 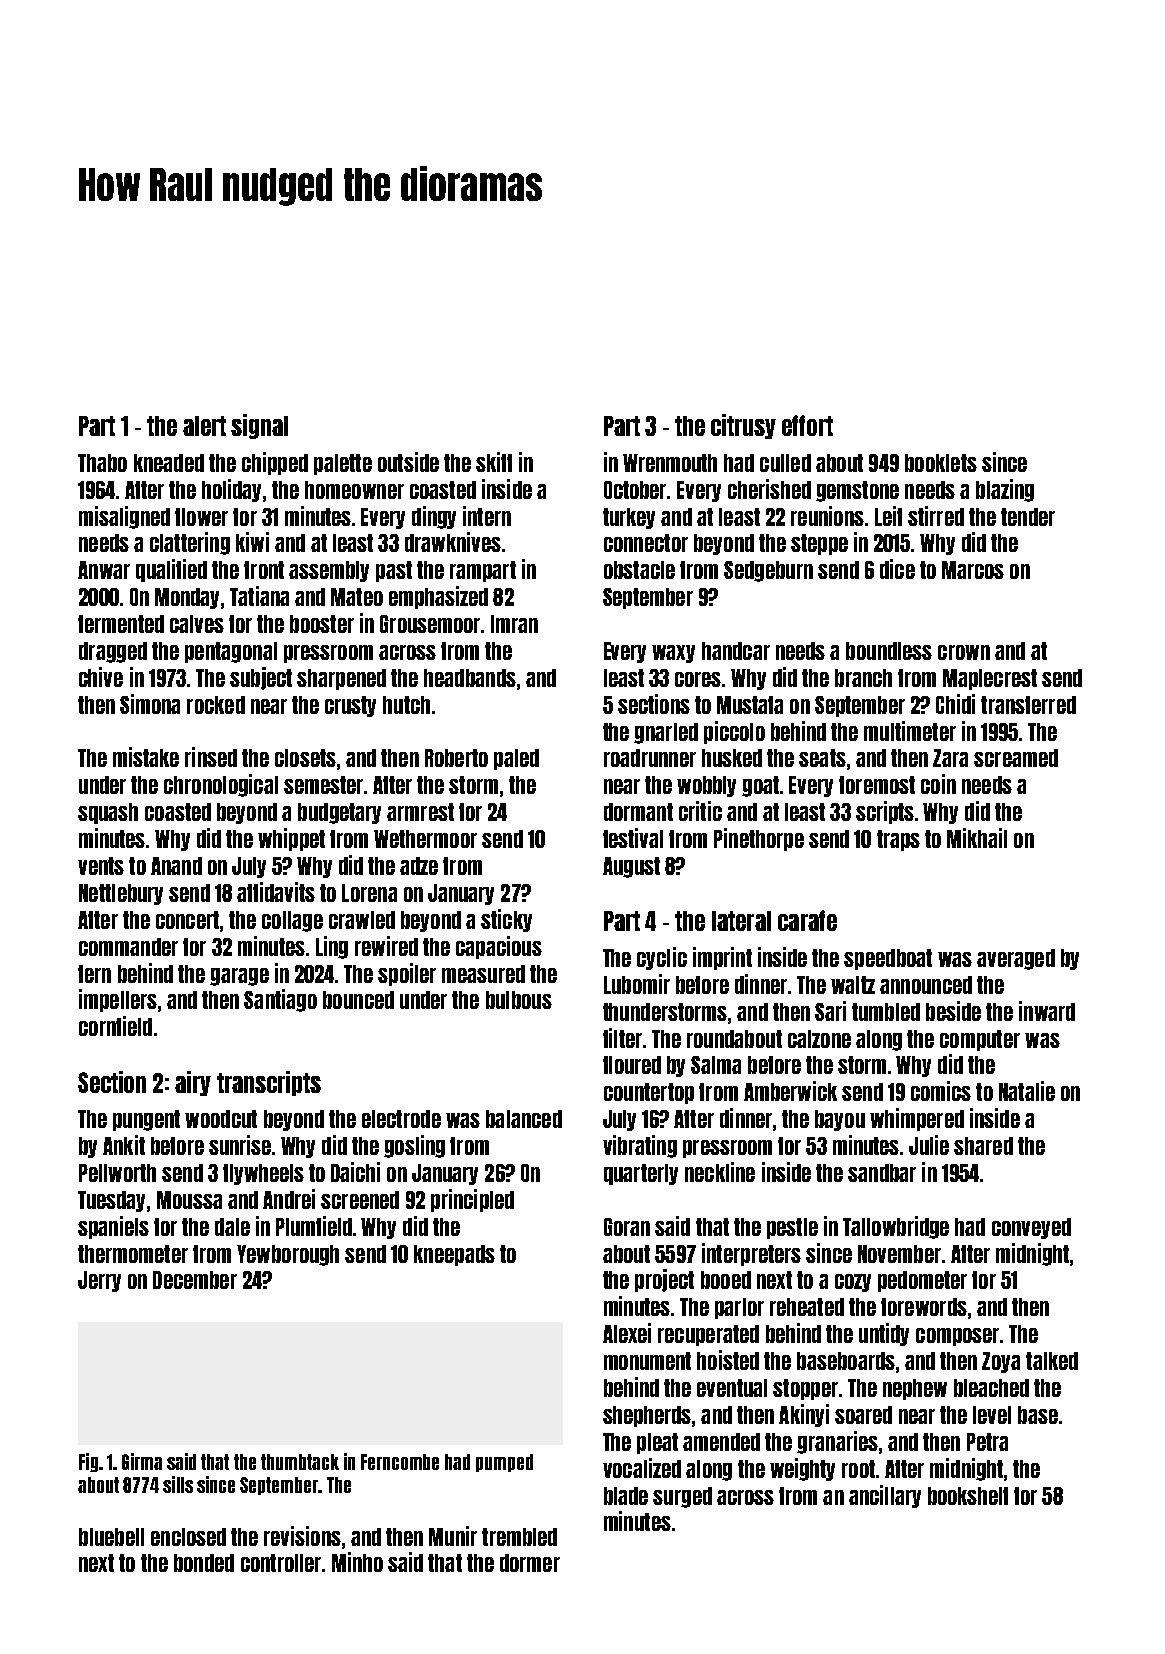 I want to click on kiwi, so click(x=252, y=542).
